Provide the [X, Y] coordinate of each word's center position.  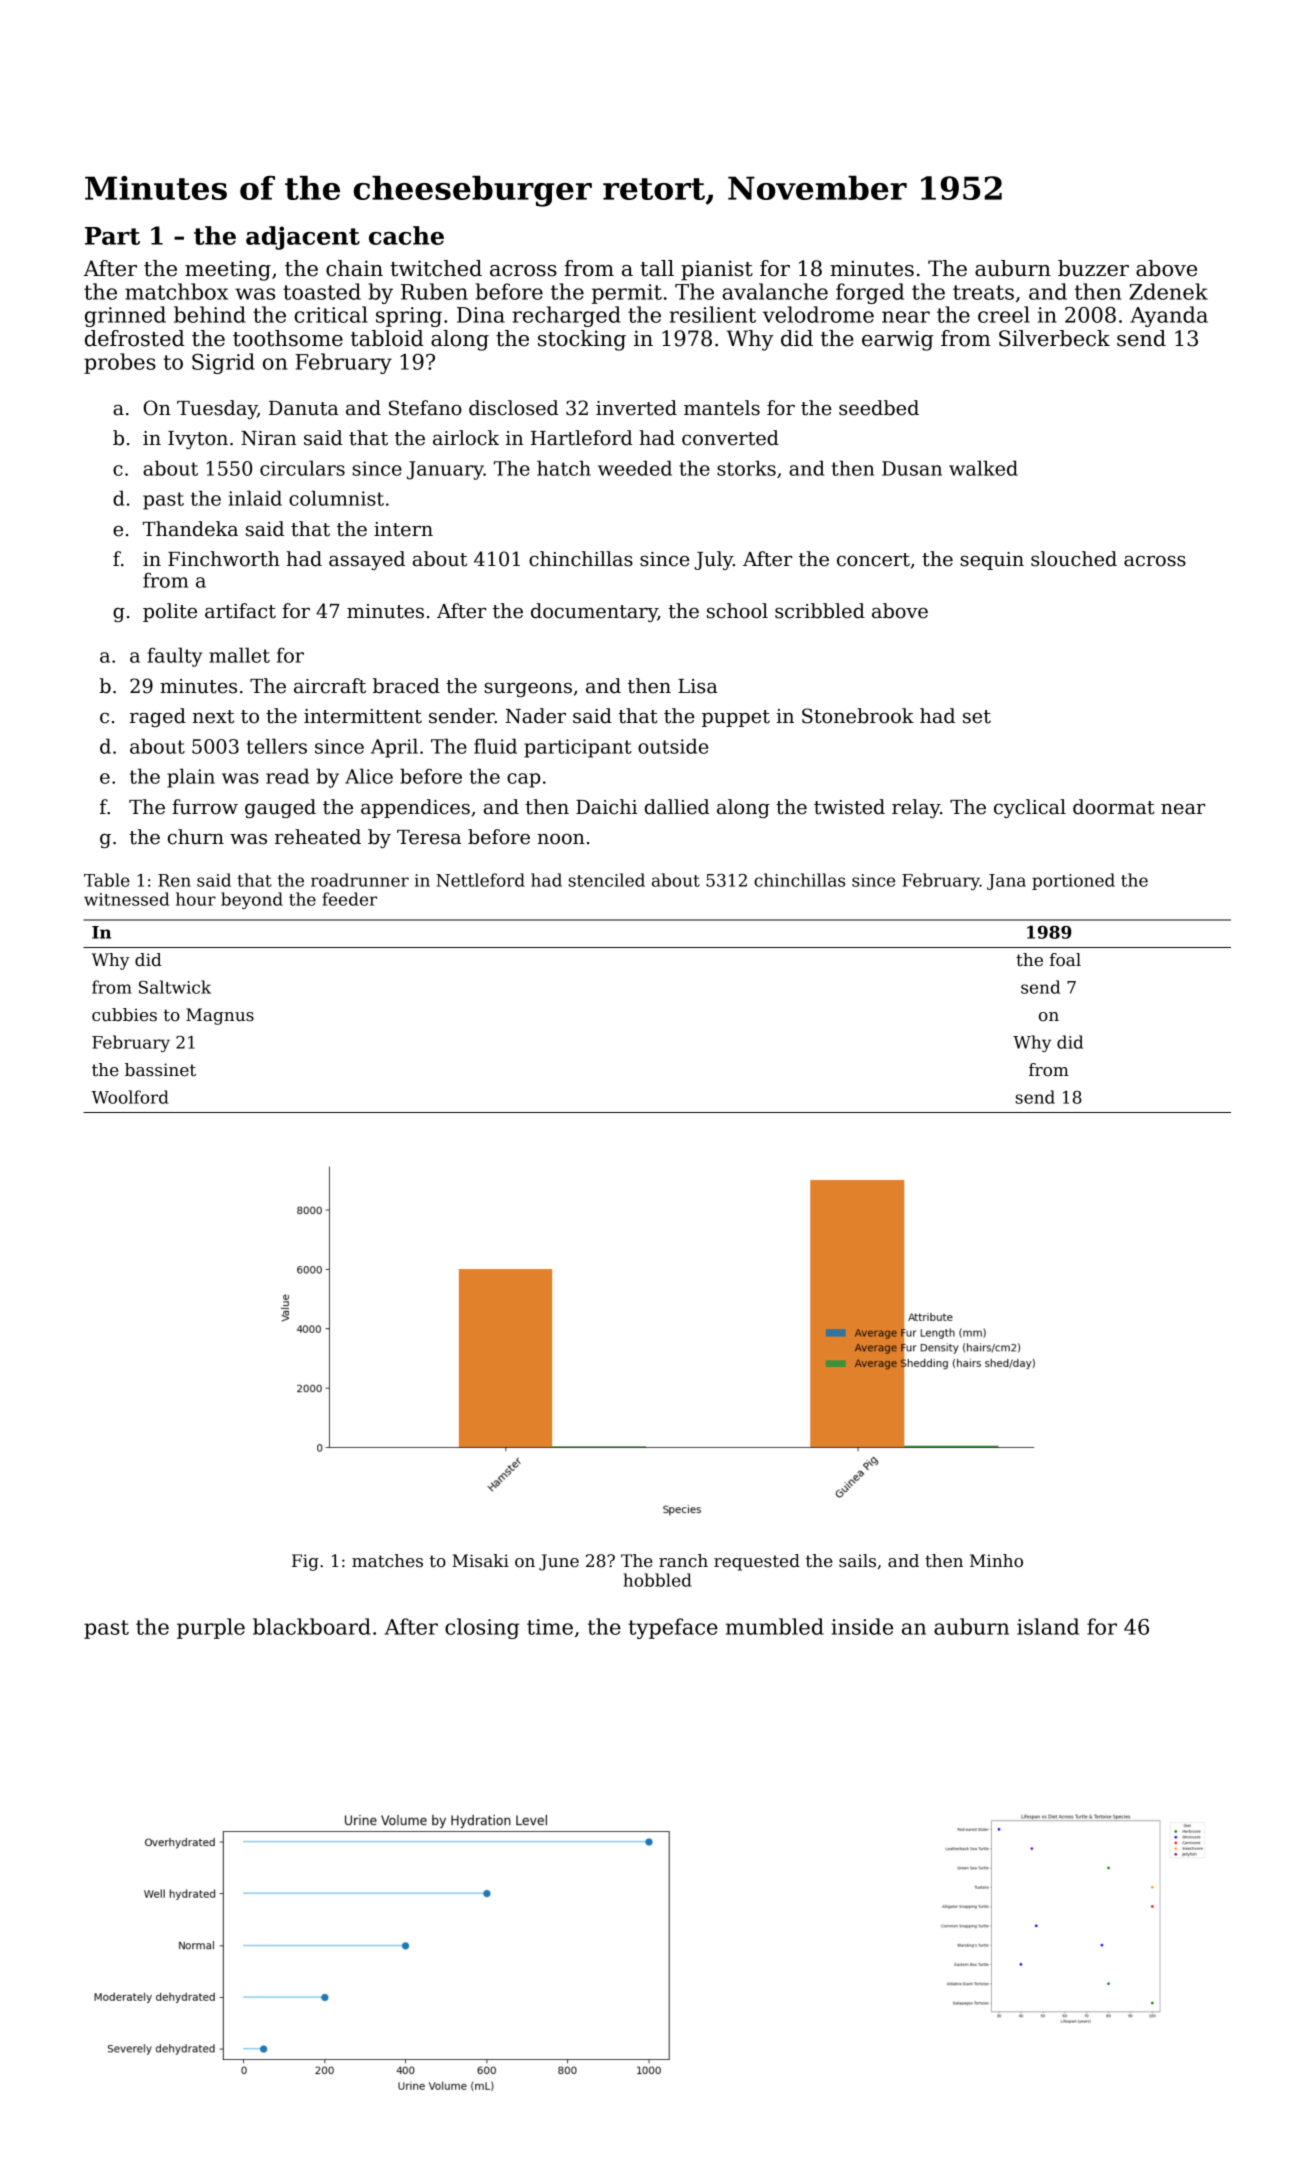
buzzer [1093, 268]
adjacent [303, 238]
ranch [683, 1561]
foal [1065, 960]
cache [406, 235]
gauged [280, 808]
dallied [677, 807]
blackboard [312, 1626]
